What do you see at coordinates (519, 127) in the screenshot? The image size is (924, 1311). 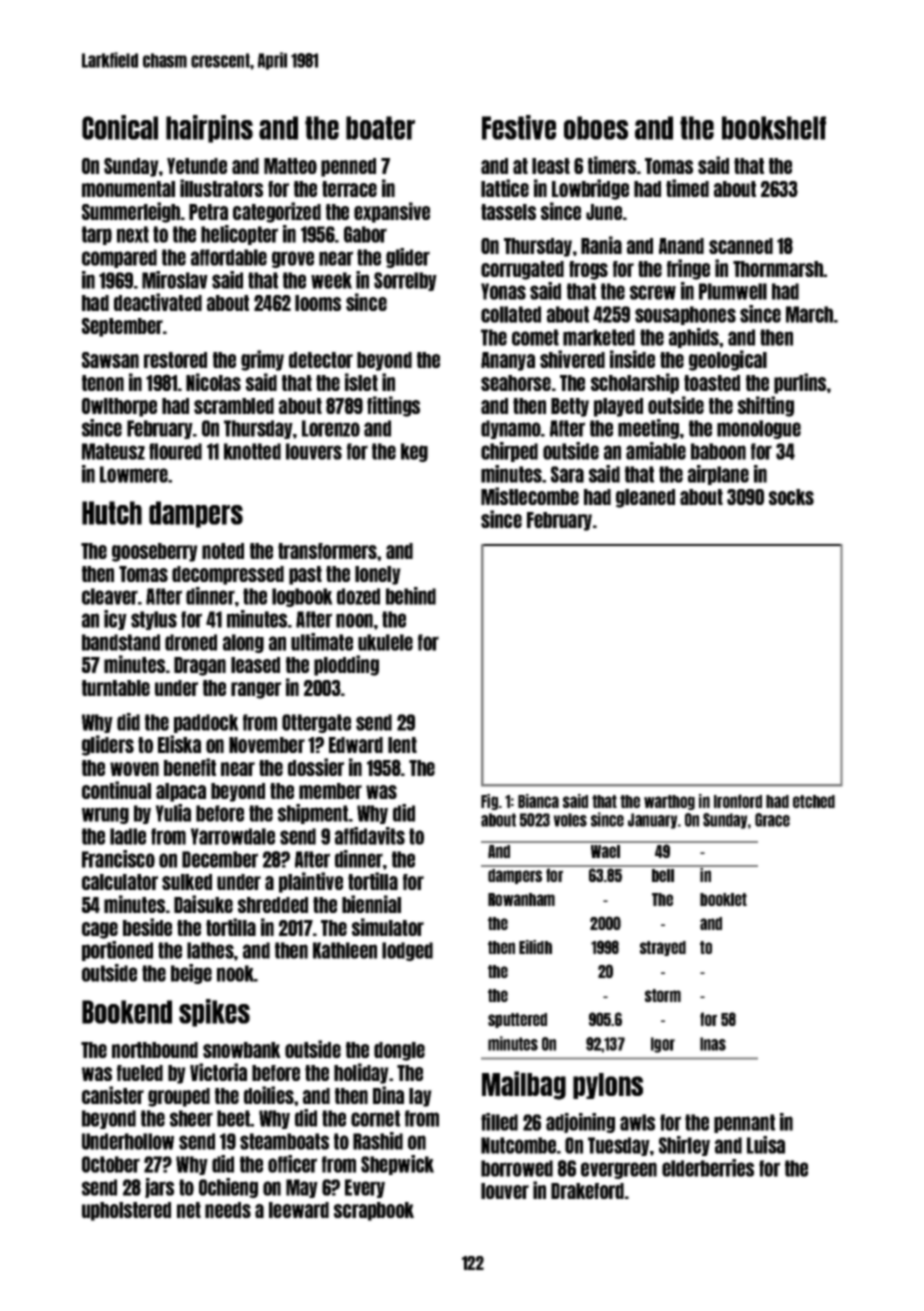 I see `Festive` at bounding box center [519, 127].
